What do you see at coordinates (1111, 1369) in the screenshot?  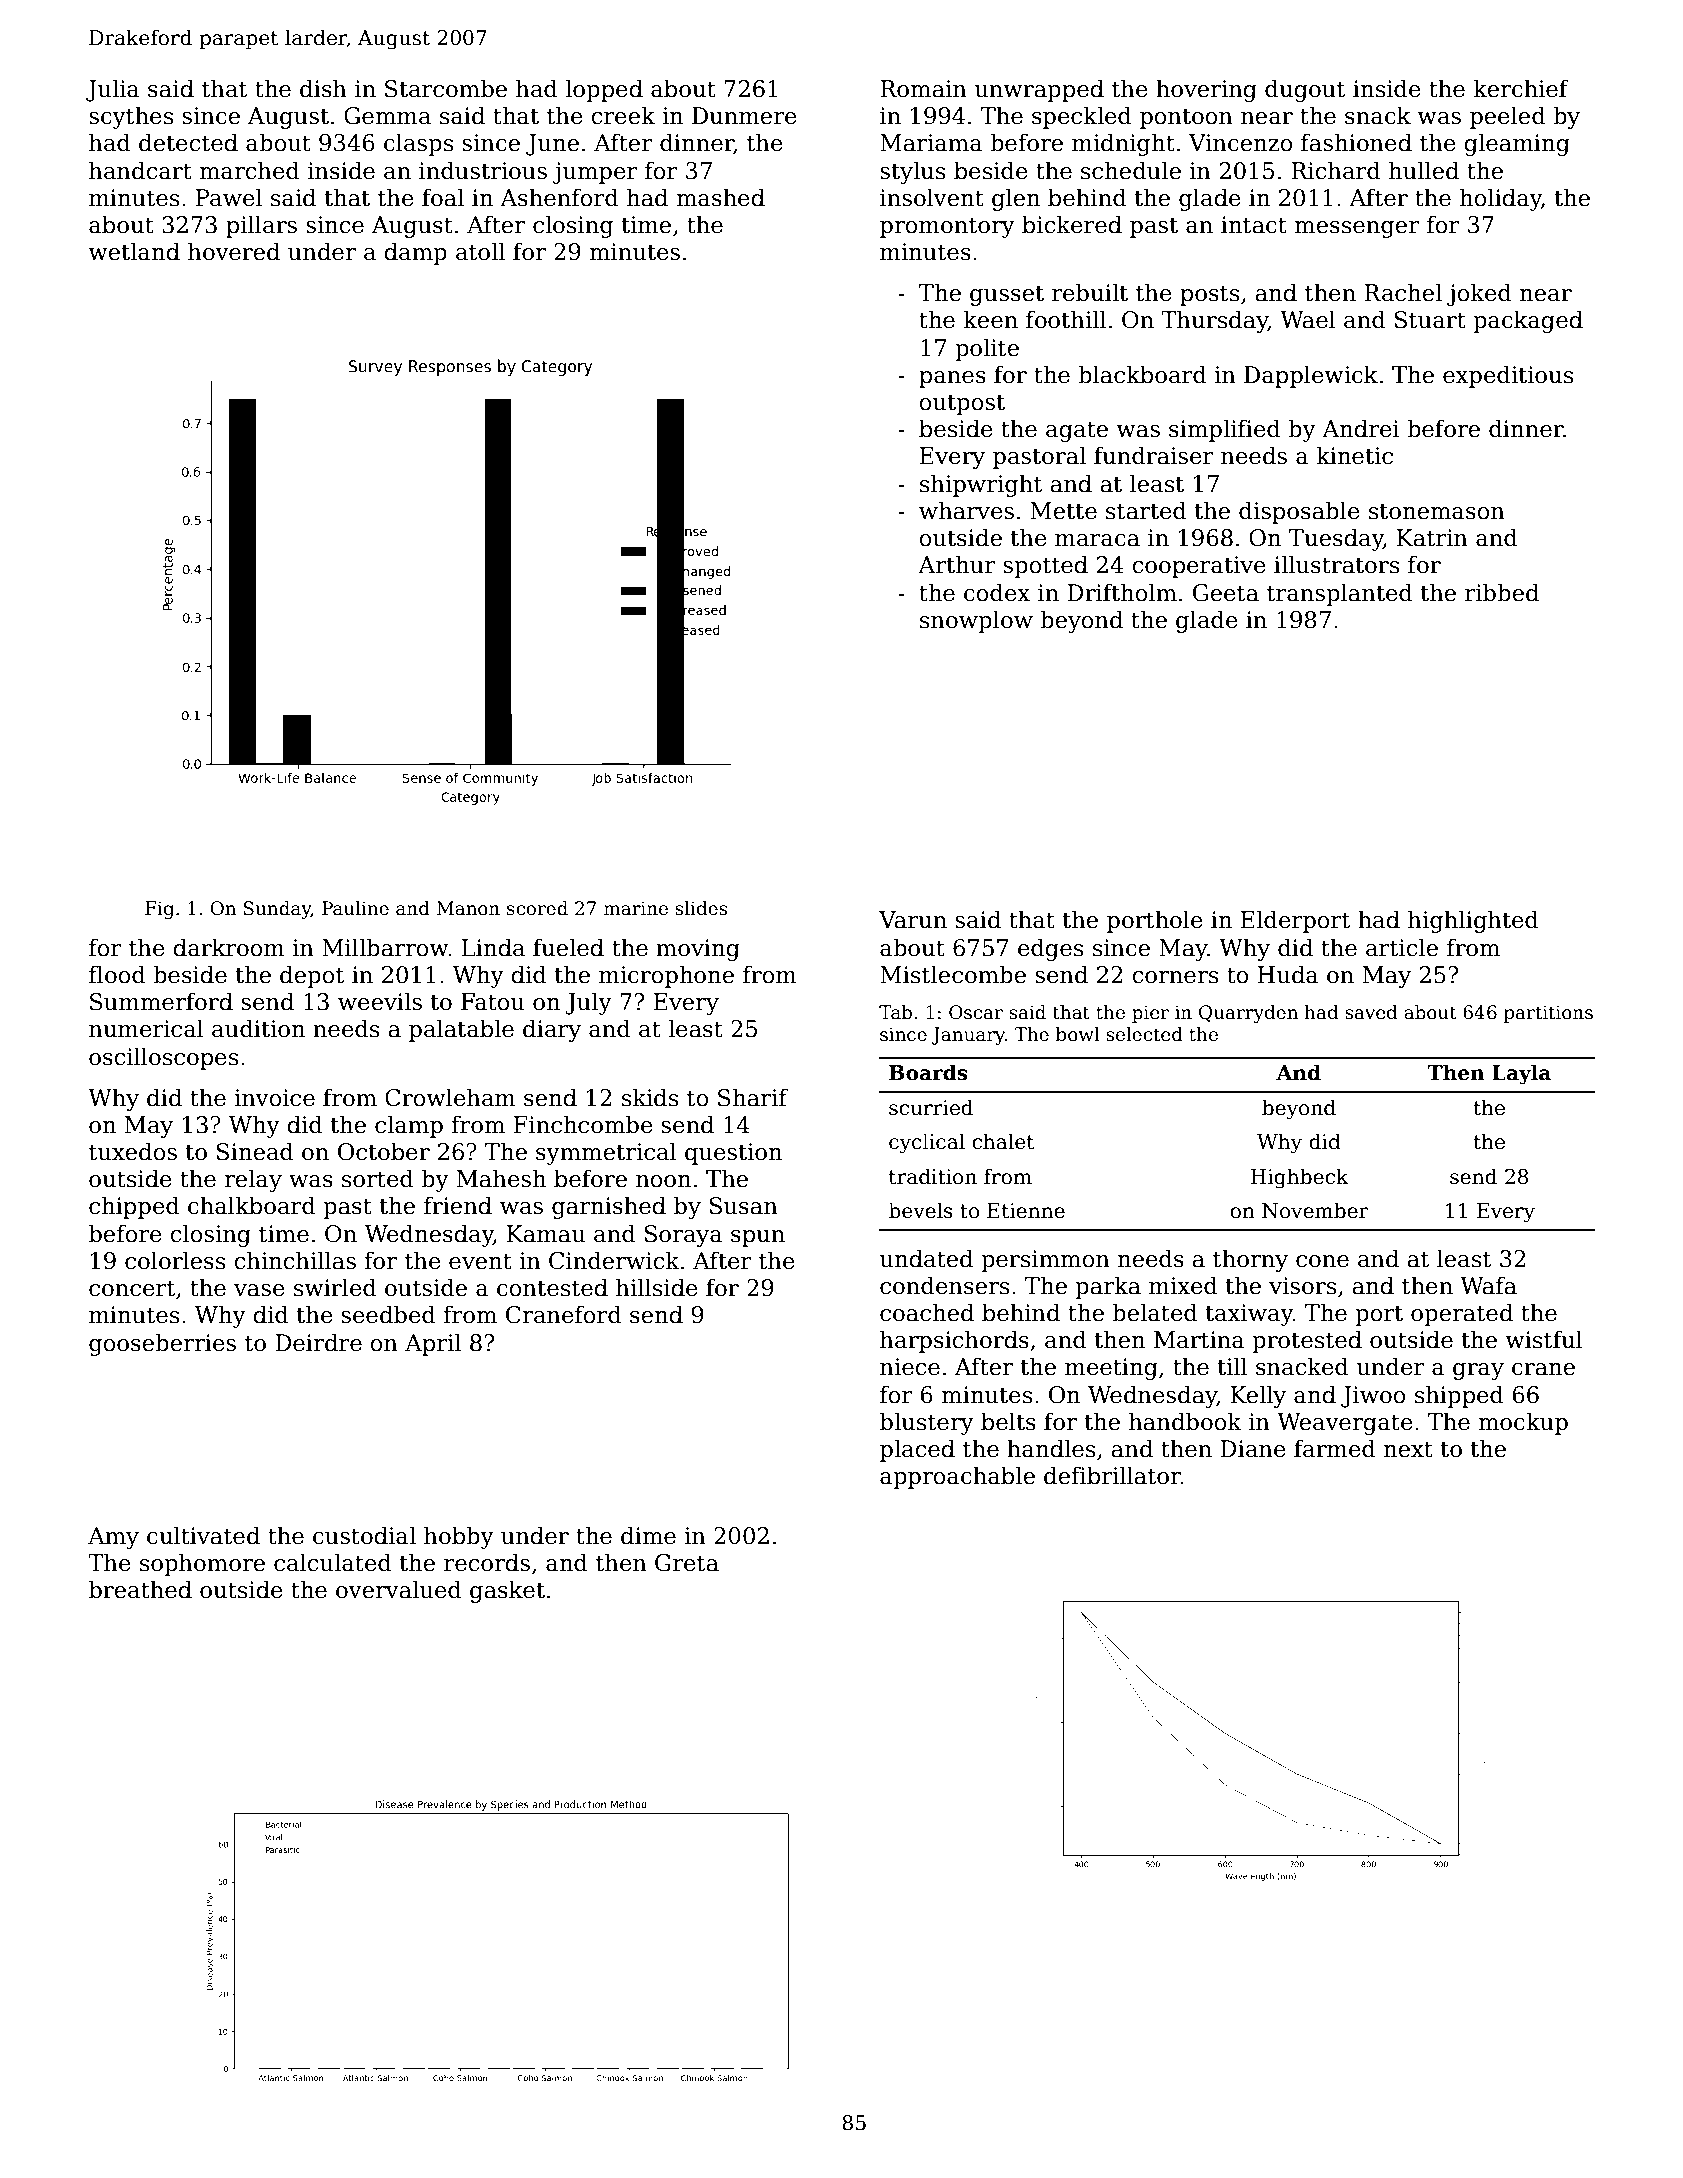 I see `meeting` at bounding box center [1111, 1369].
